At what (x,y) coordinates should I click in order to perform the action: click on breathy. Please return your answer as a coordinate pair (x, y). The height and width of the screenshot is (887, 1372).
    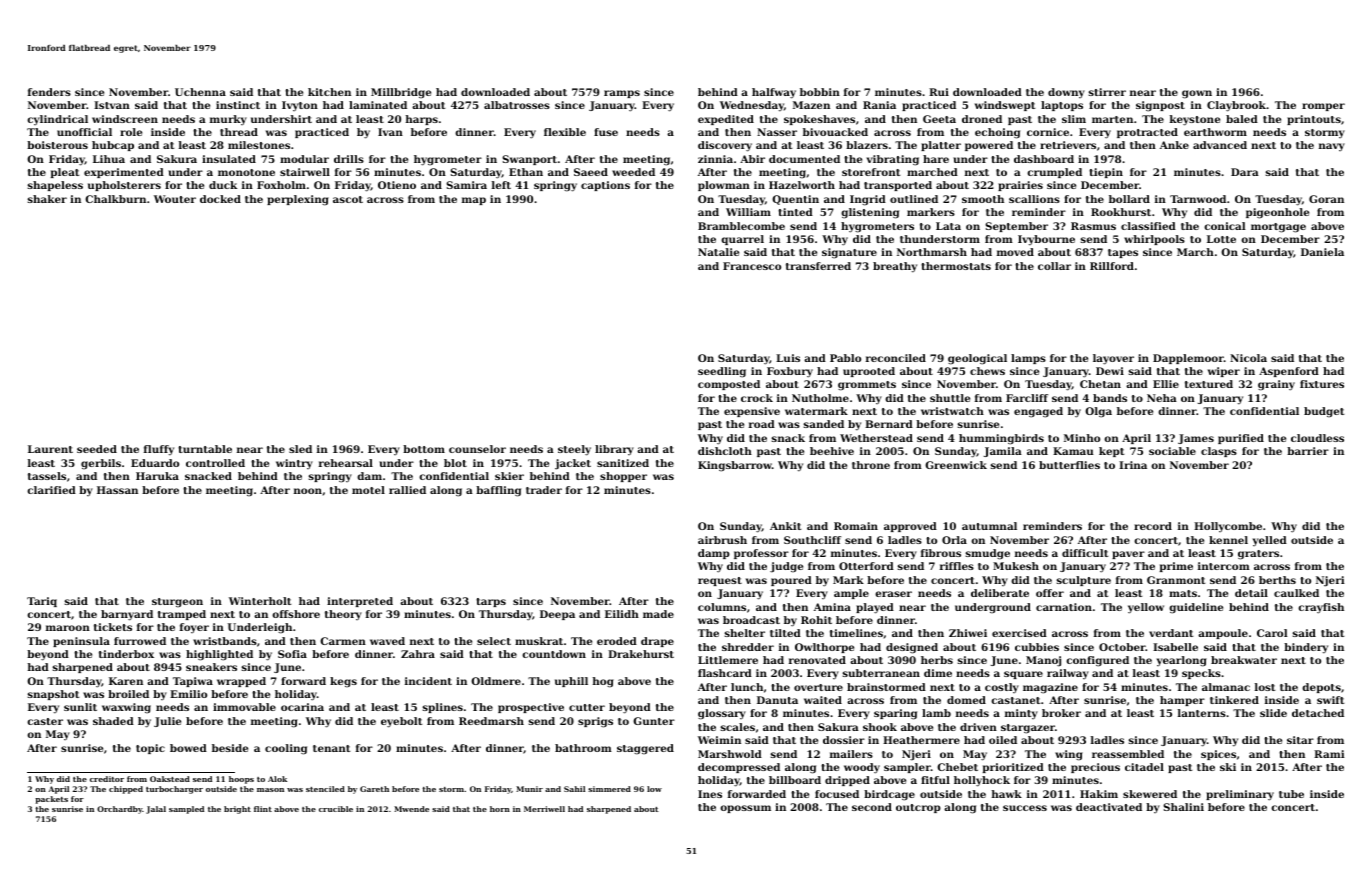
    Looking at the image, I should click on (895, 267).
